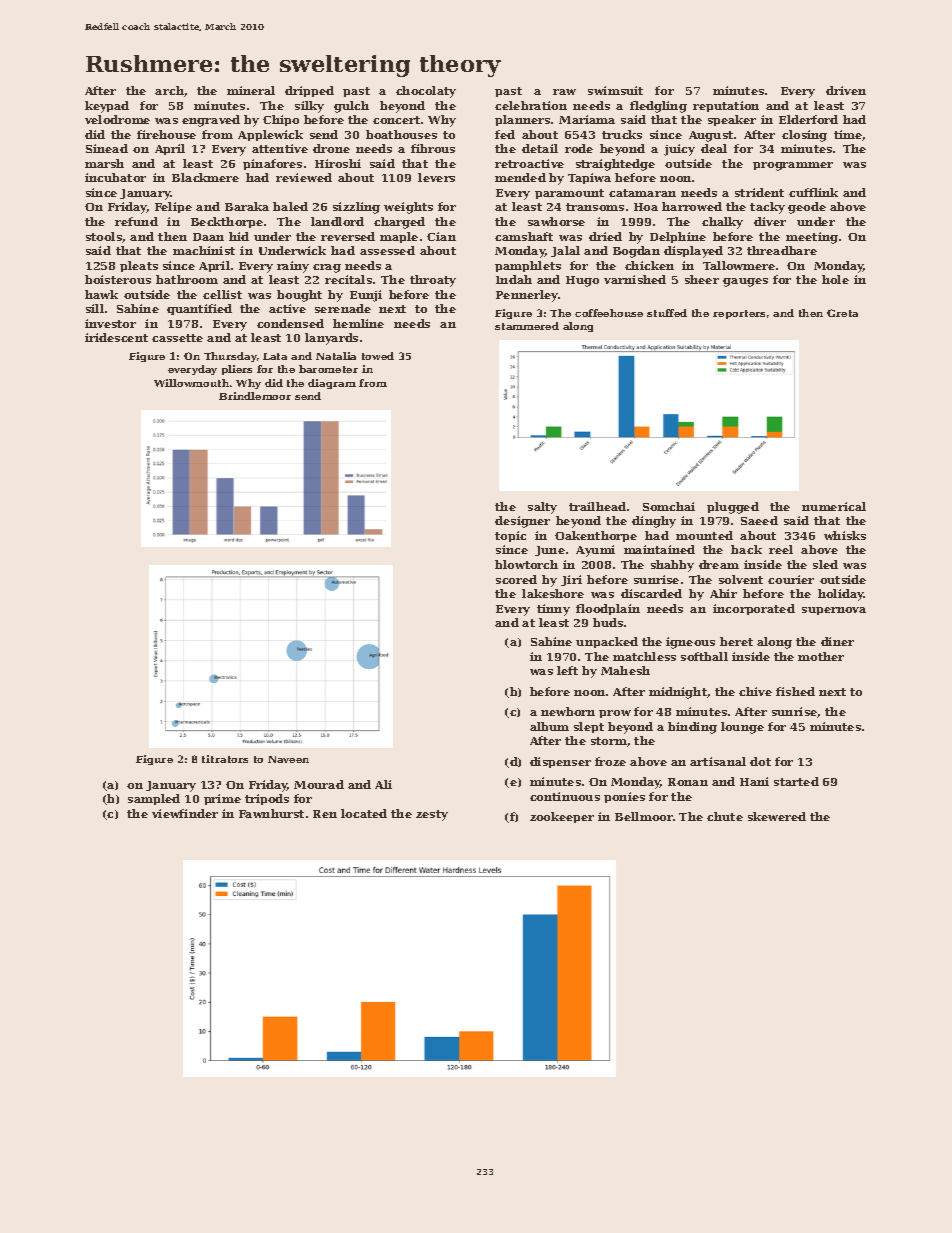 The width and height of the image is (952, 1233). Describe the element at coordinates (358, 323) in the image. I see `hemline` at that location.
